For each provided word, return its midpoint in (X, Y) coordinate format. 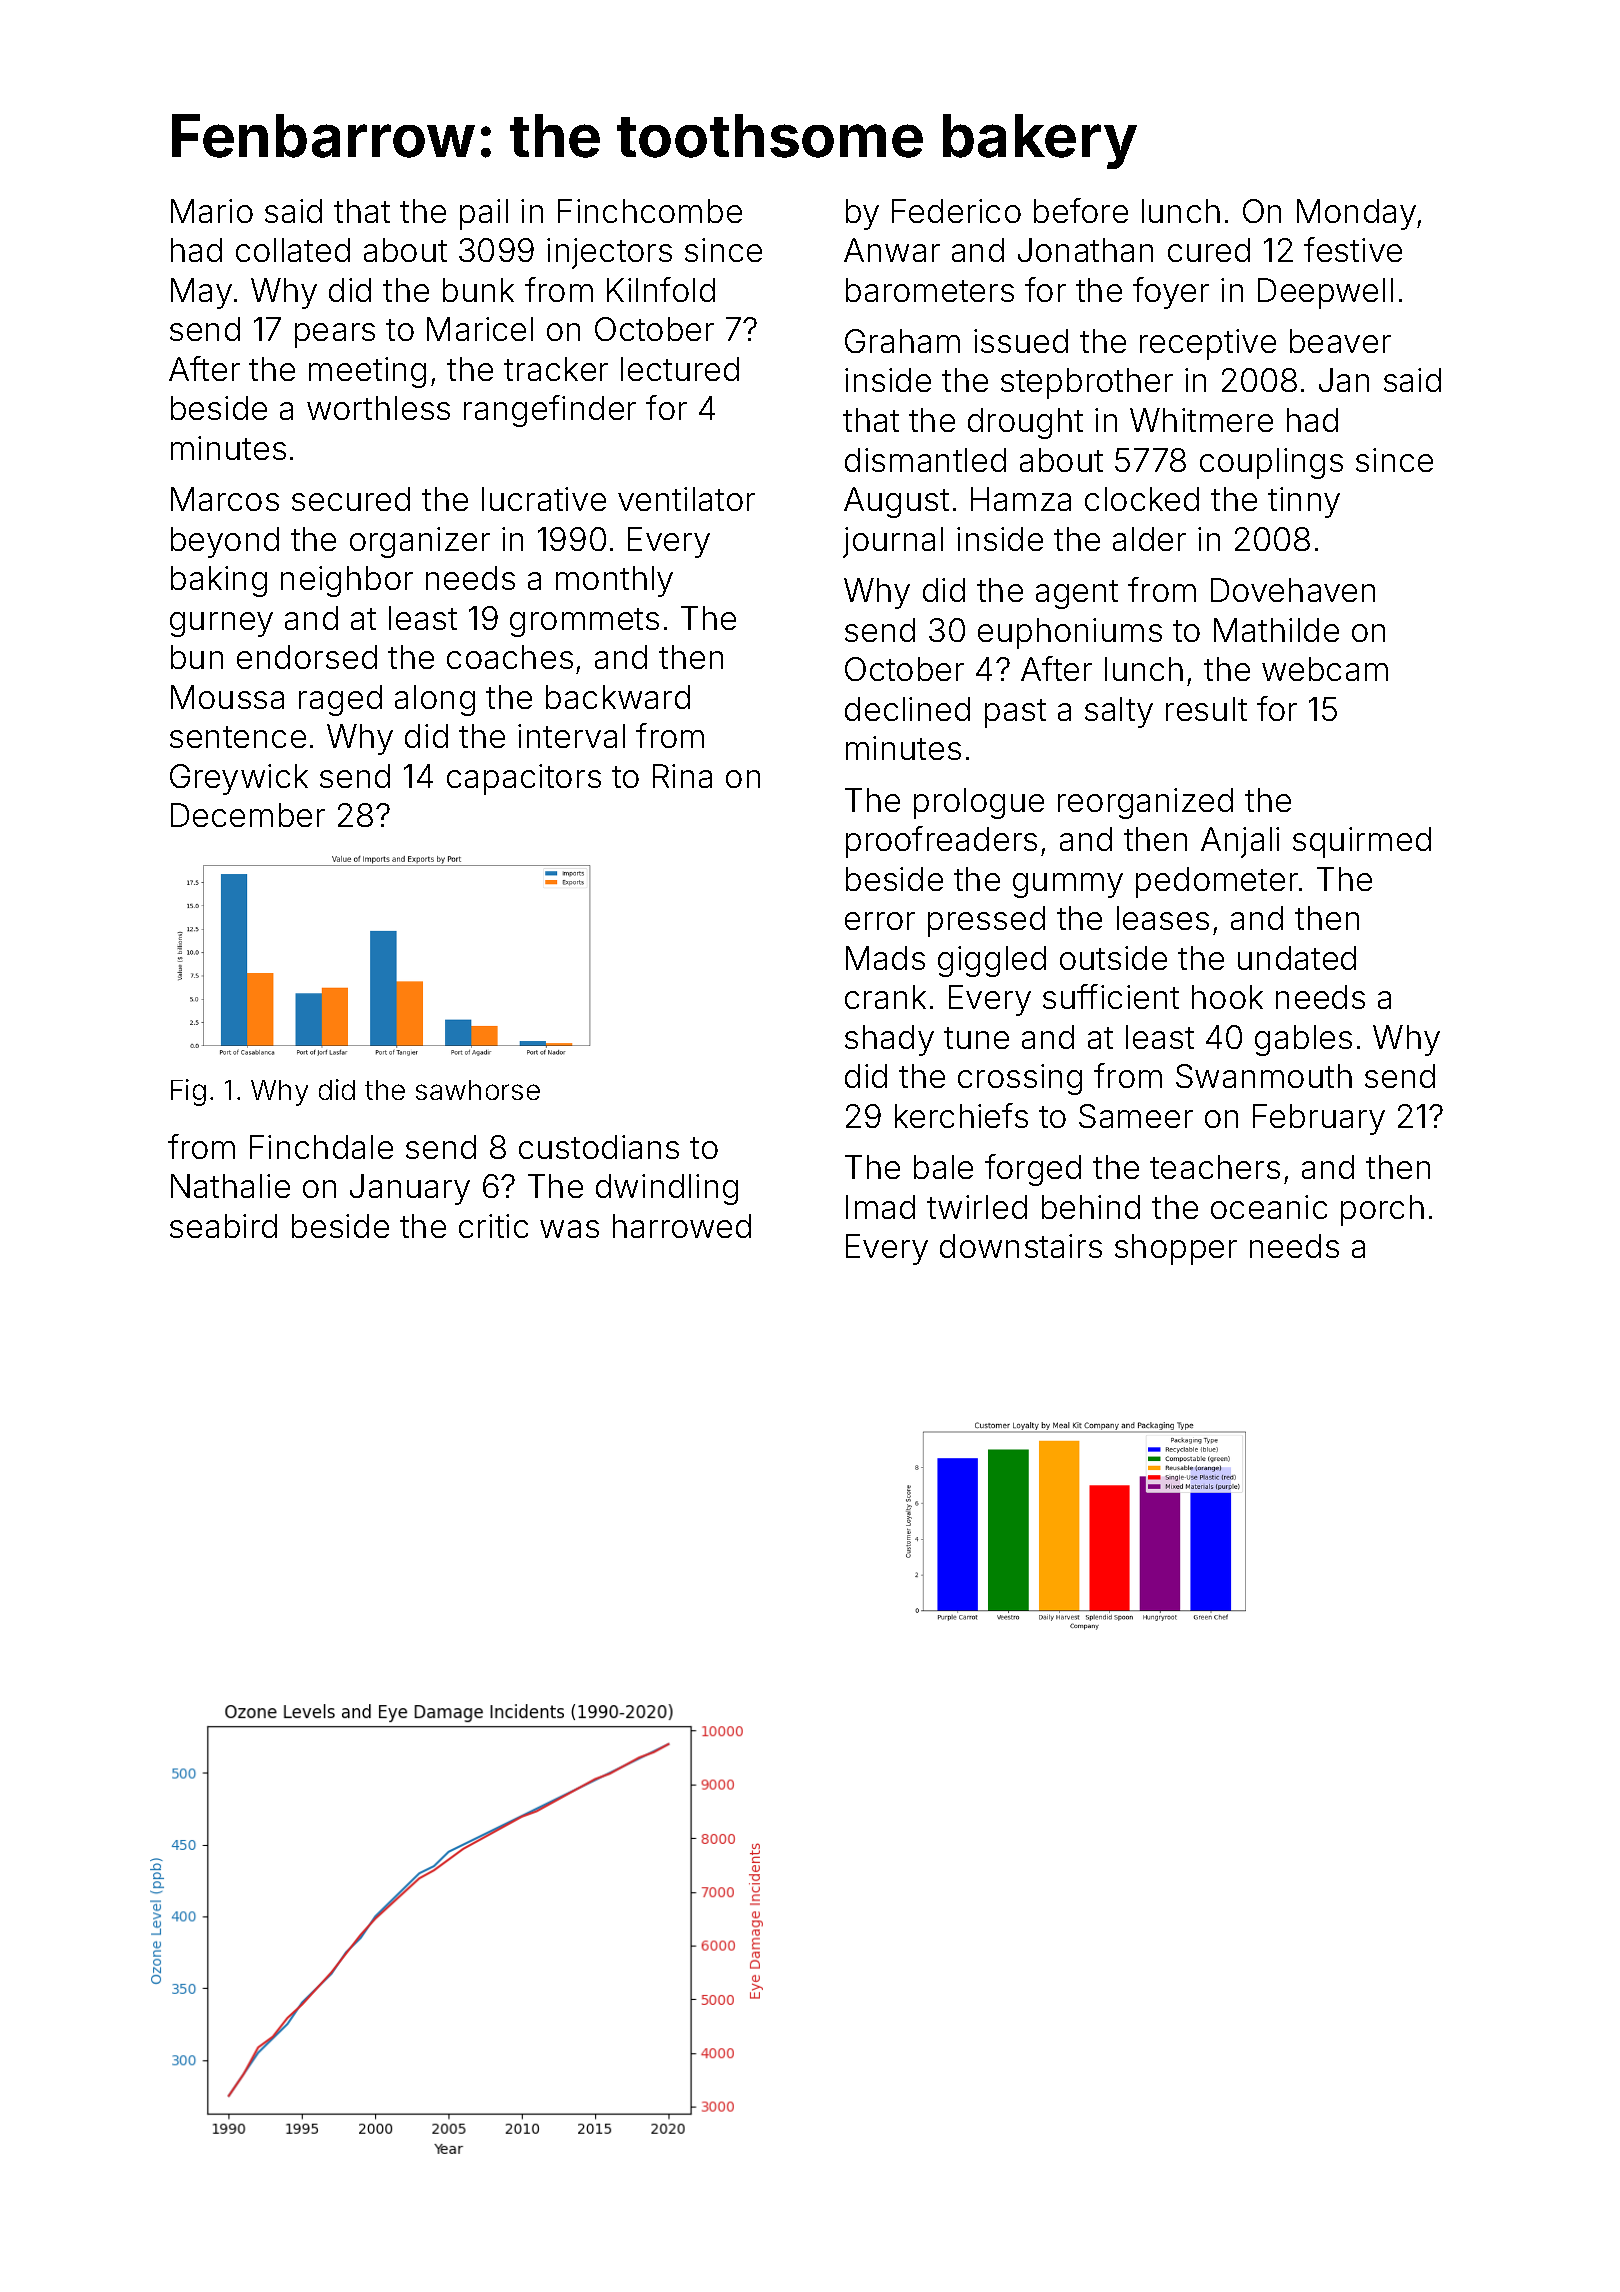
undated (1297, 958)
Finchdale (321, 1147)
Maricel (480, 329)
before (1081, 210)
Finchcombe (650, 211)
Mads (885, 958)
